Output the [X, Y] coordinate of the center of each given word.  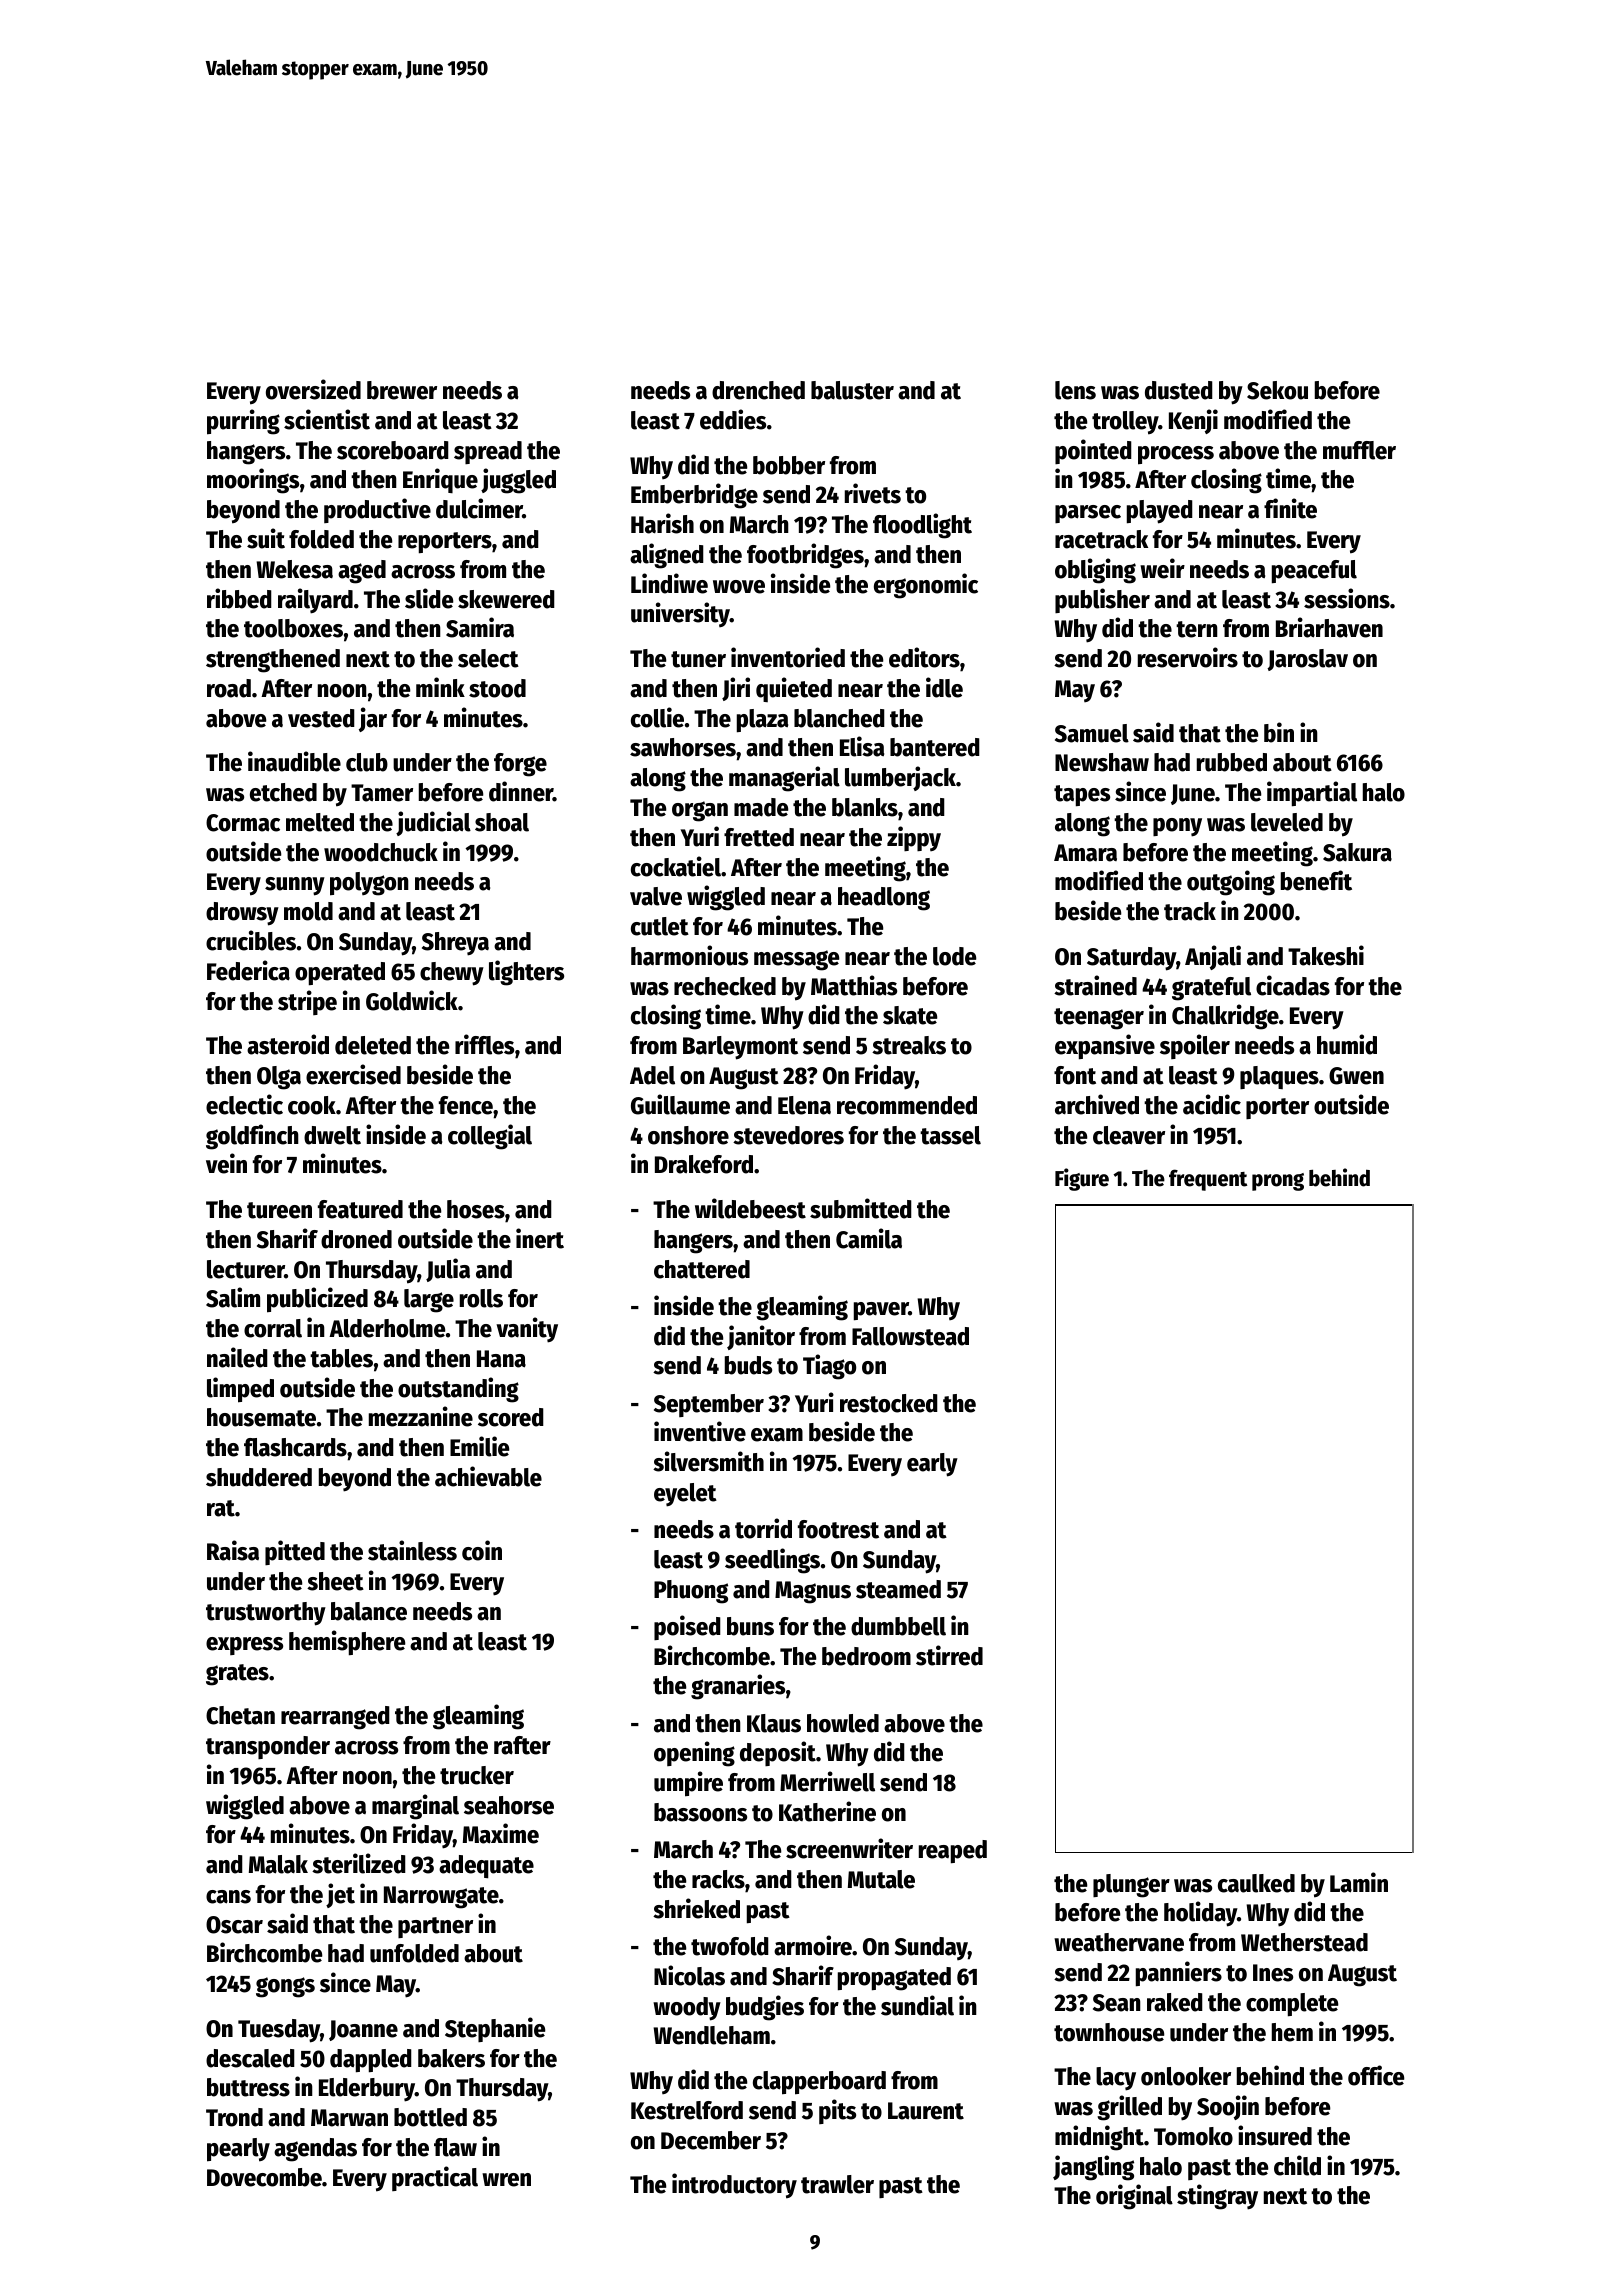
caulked [1256, 1883]
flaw [455, 2147]
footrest [838, 1529]
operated [340, 974]
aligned [667, 556]
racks [718, 1879]
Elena [804, 1105]
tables [341, 1358]
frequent [1208, 1180]
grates [237, 1675]
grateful [1211, 989]
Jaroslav [1307, 660]
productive [377, 510]
